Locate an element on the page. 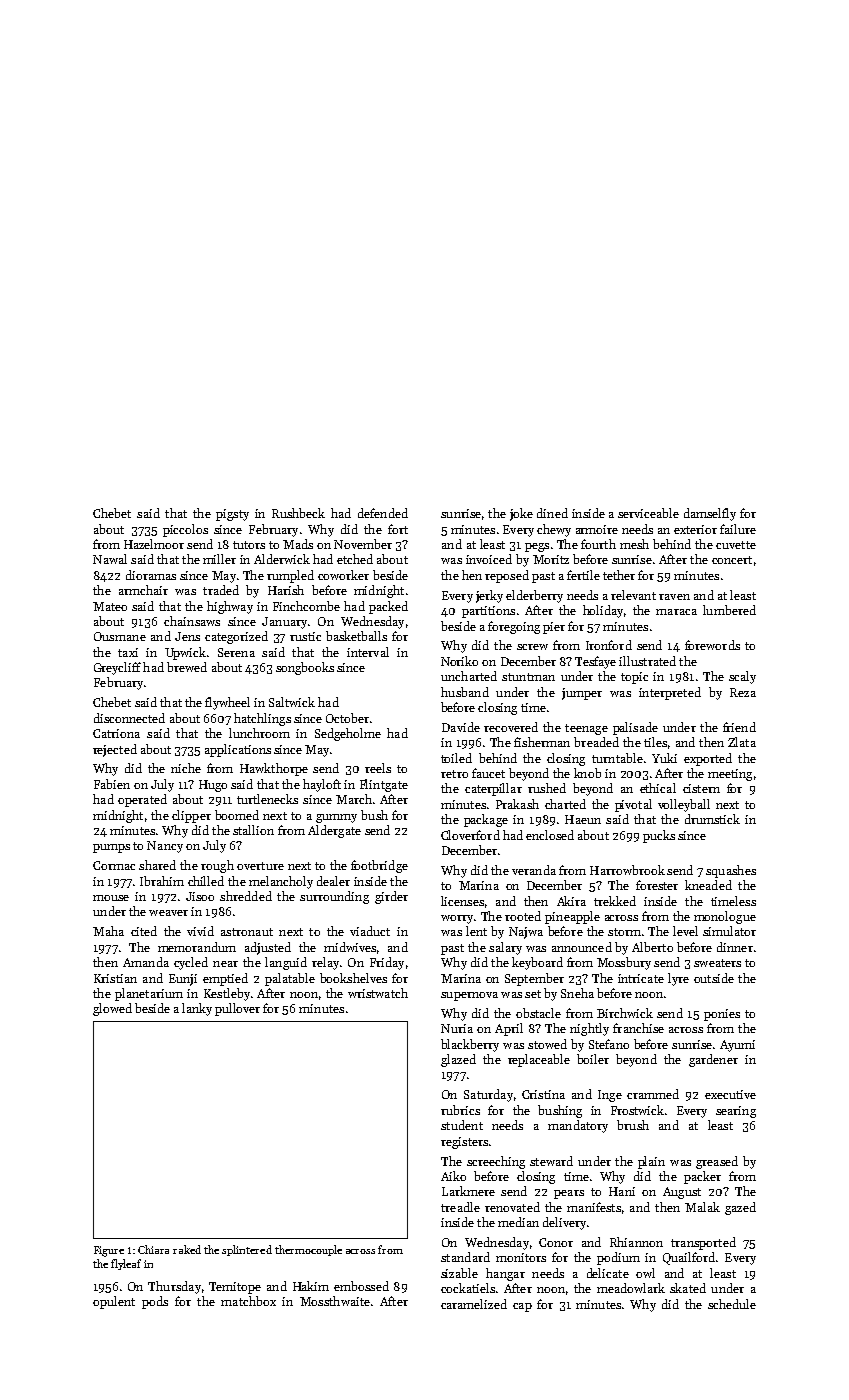 The image size is (849, 1400). pods is located at coordinates (155, 1302).
